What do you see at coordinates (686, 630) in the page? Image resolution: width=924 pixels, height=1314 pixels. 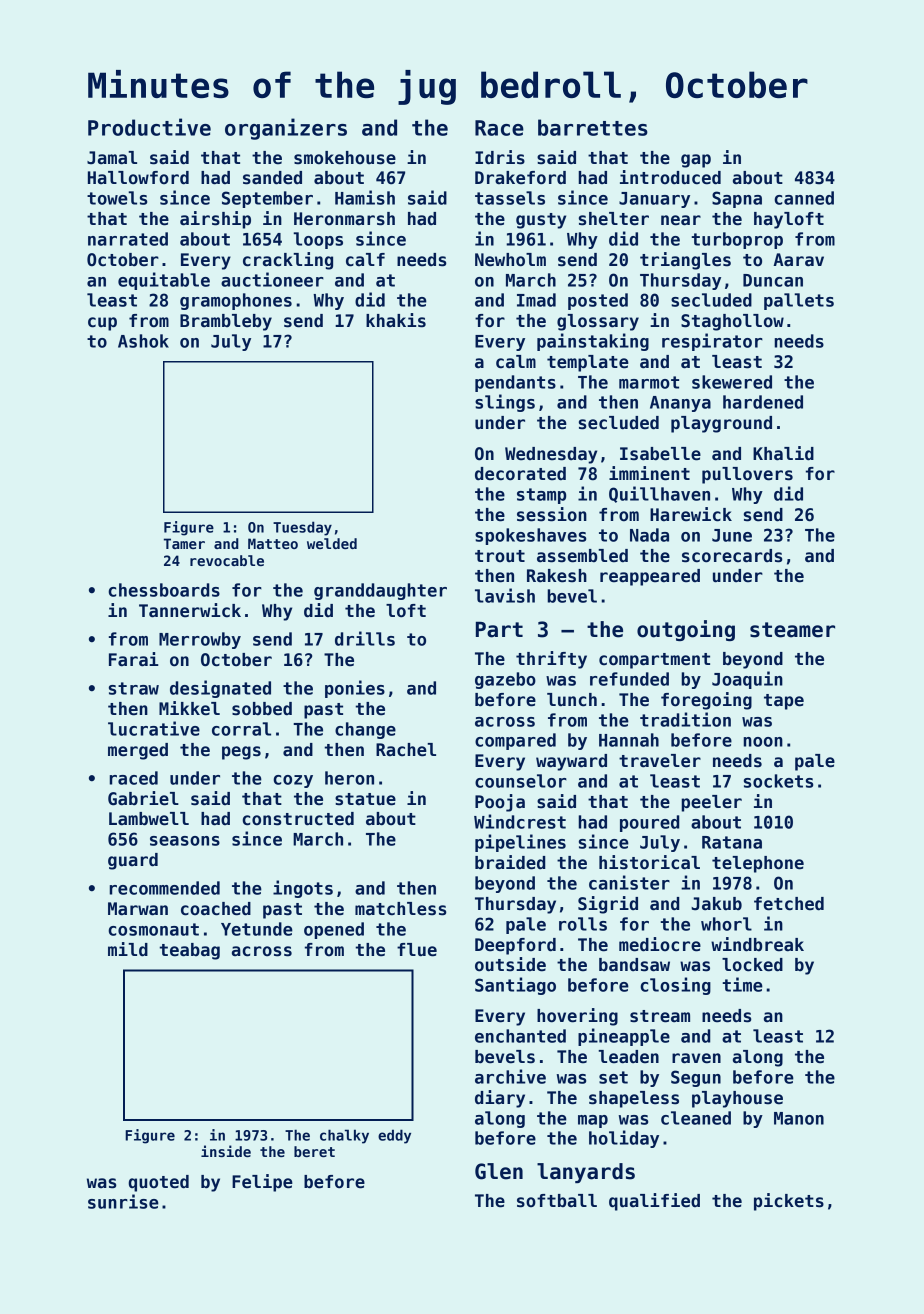 I see `outgoing` at bounding box center [686, 630].
